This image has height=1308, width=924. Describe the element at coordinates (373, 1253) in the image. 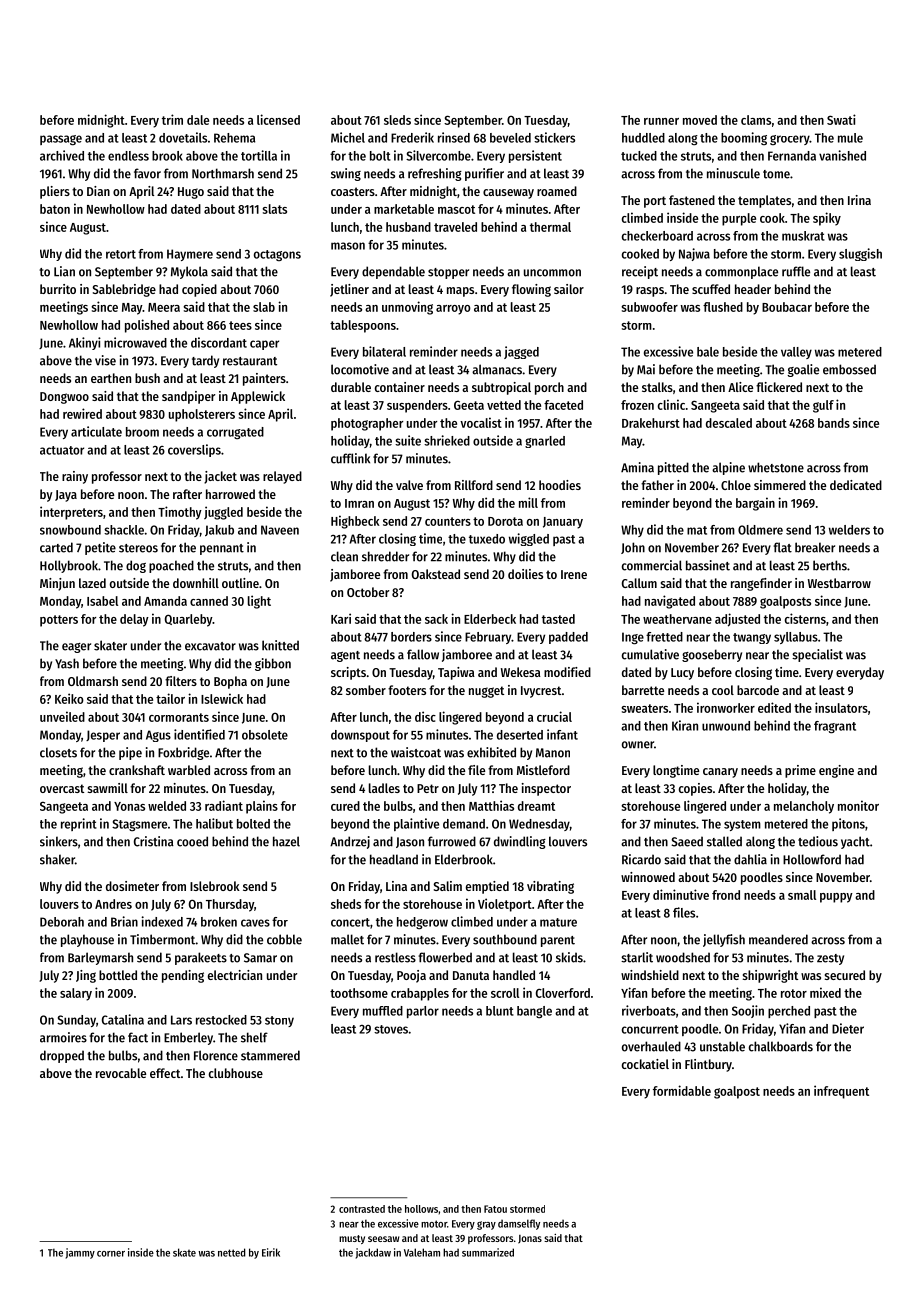

I see `jackdaw` at that location.
